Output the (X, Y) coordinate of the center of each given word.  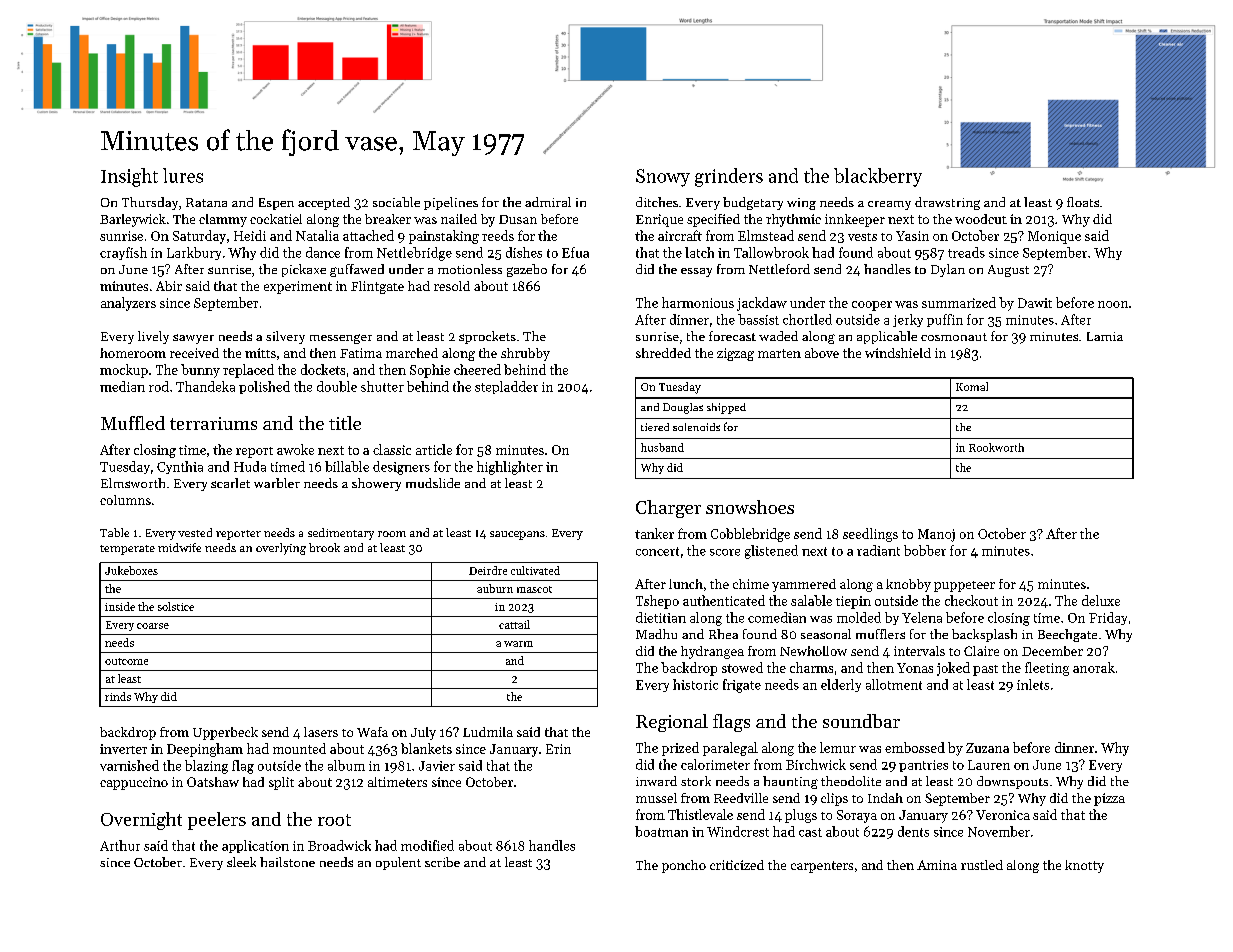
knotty (1084, 866)
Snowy (663, 178)
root (334, 820)
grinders (729, 177)
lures (183, 175)
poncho (684, 866)
